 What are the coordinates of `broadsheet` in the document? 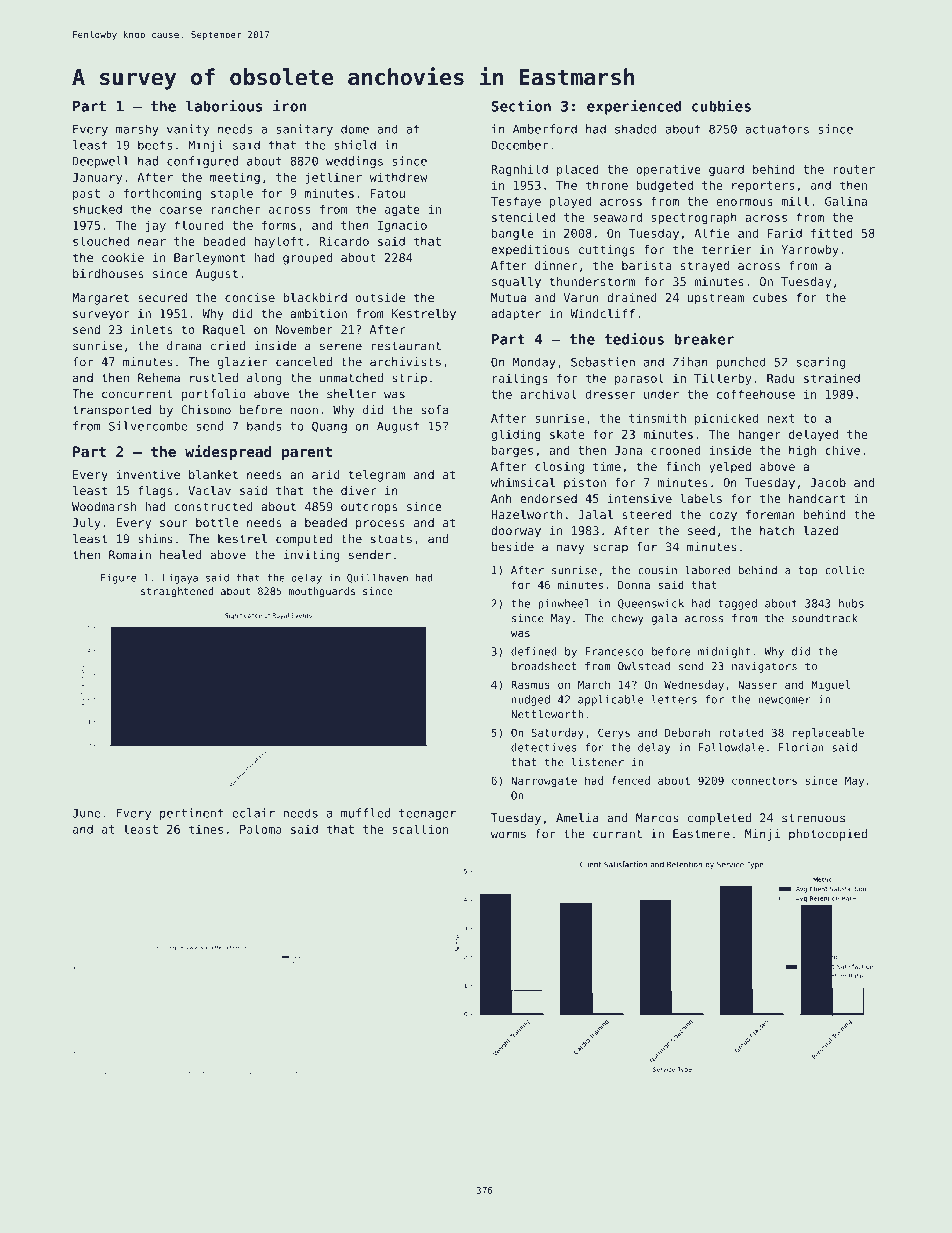 It's located at (544, 666).
